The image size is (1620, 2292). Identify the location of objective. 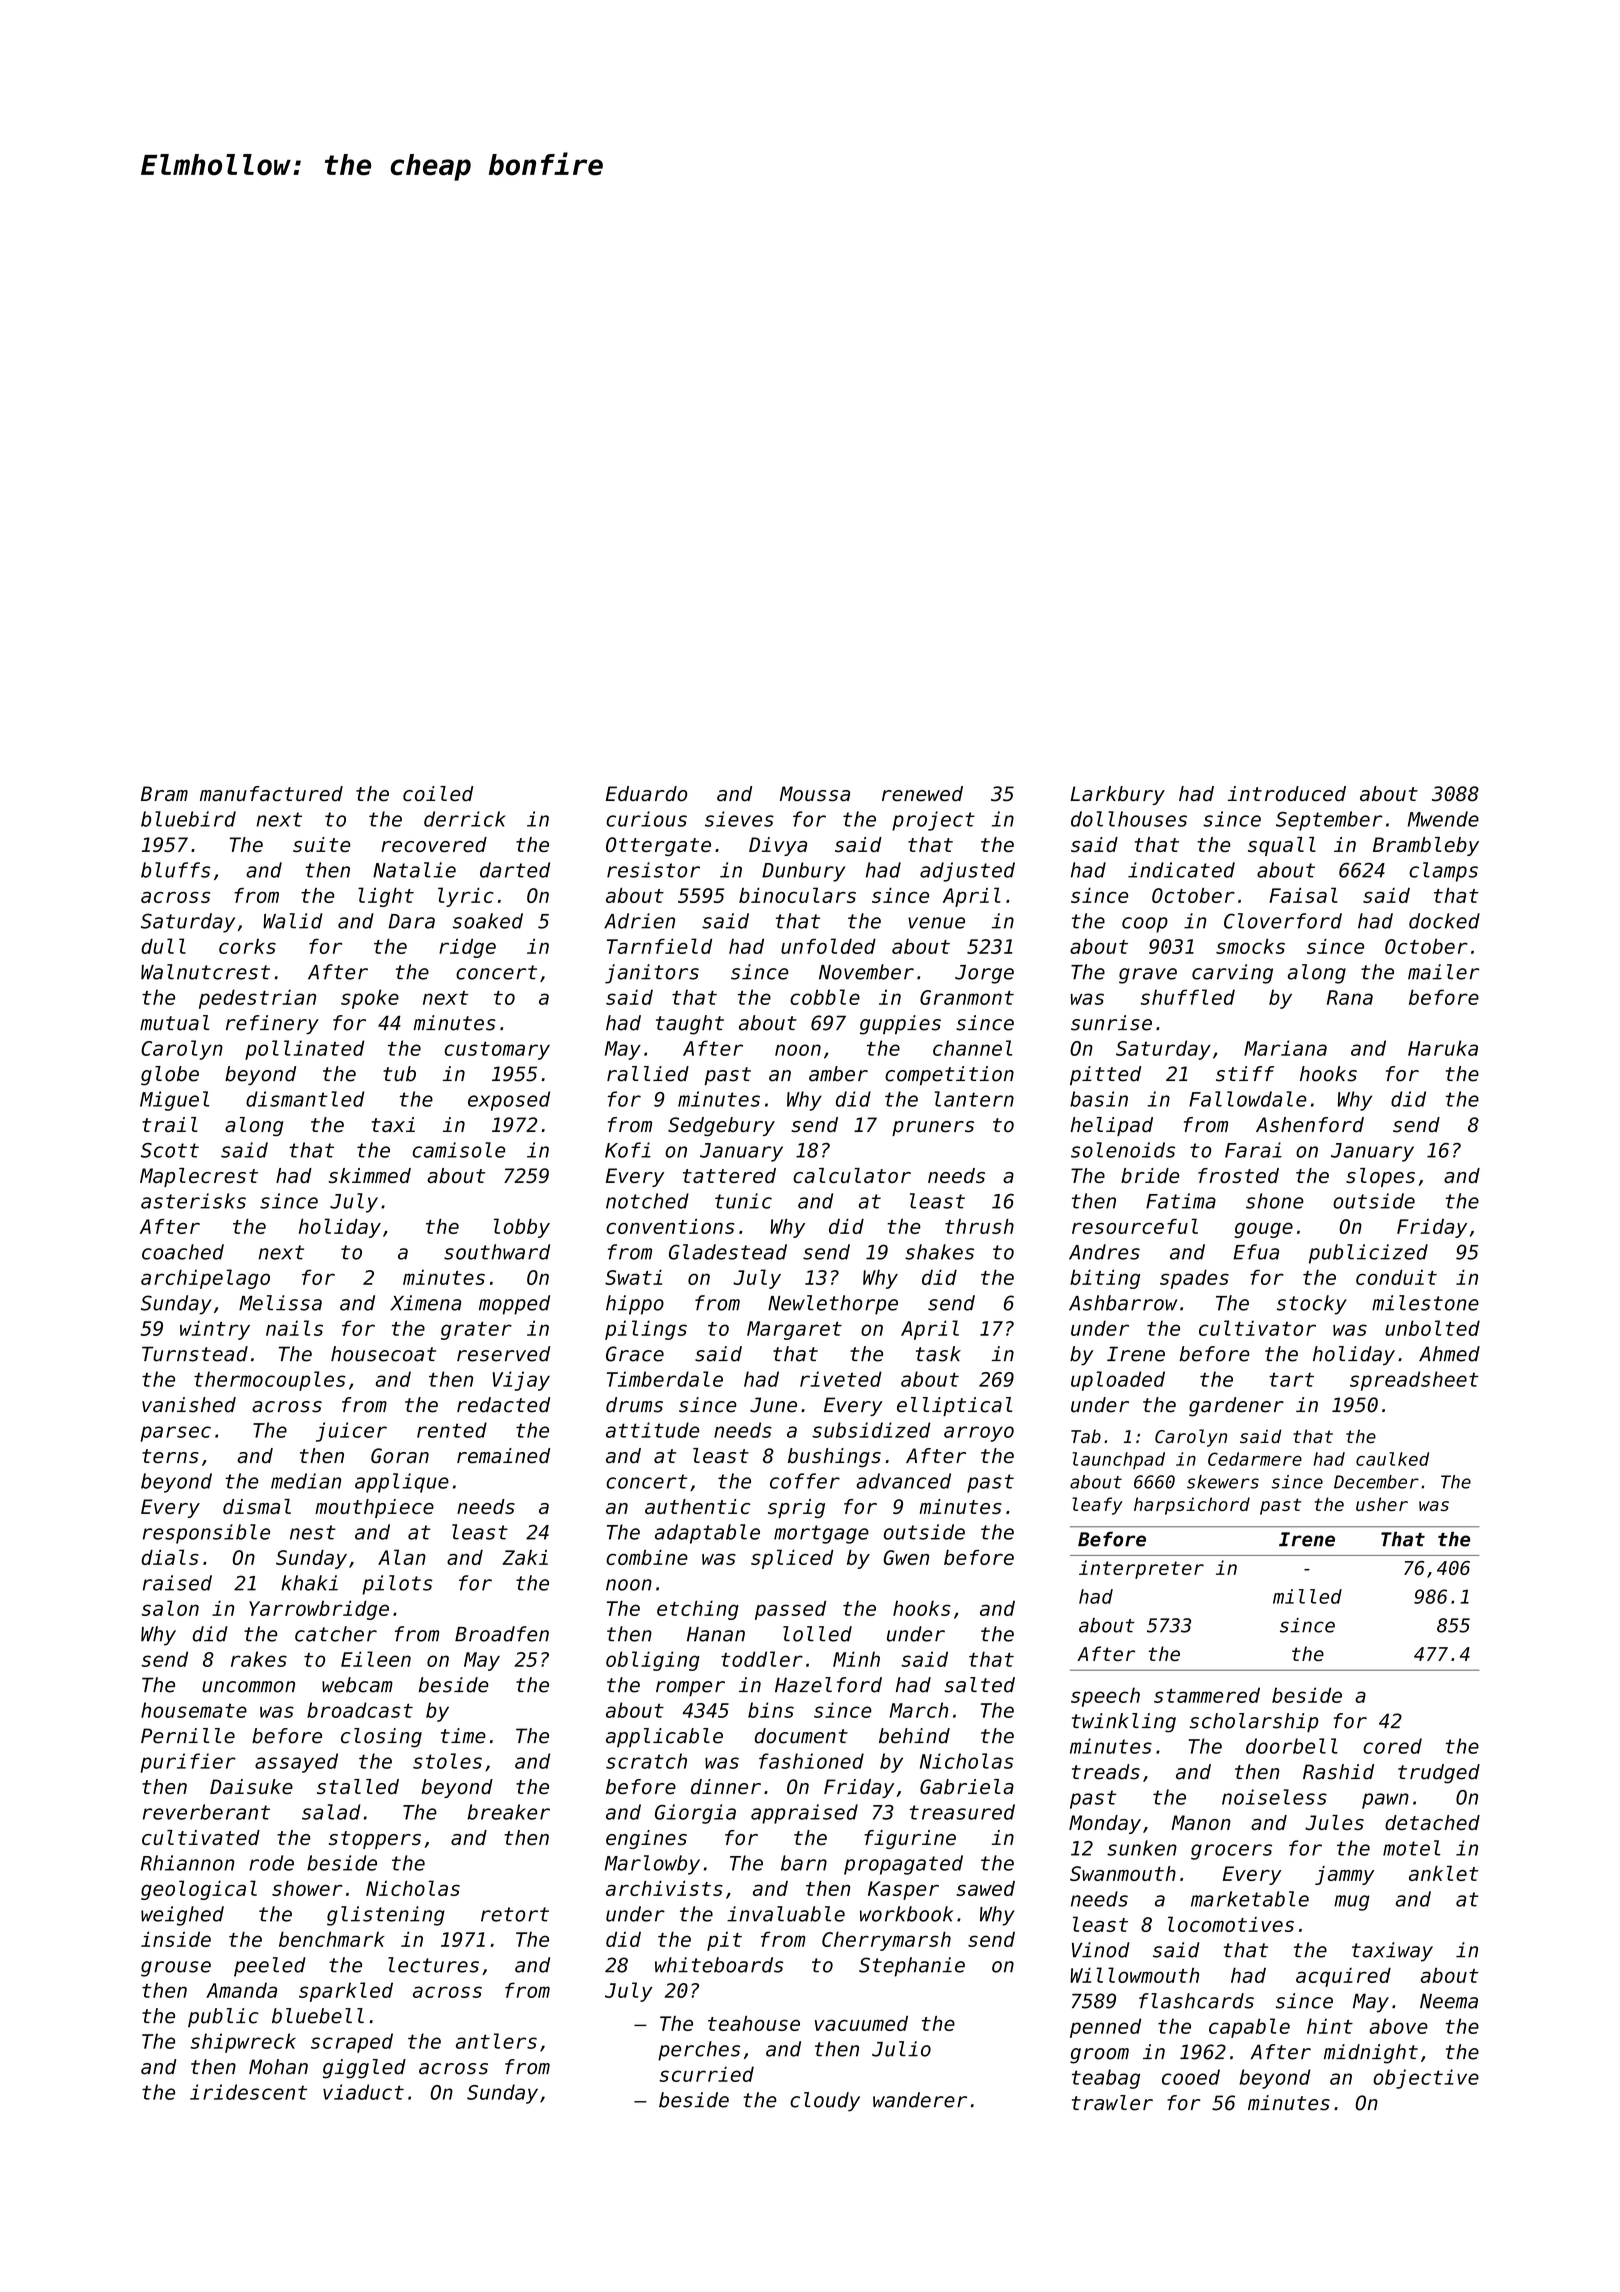
(1426, 2079).
